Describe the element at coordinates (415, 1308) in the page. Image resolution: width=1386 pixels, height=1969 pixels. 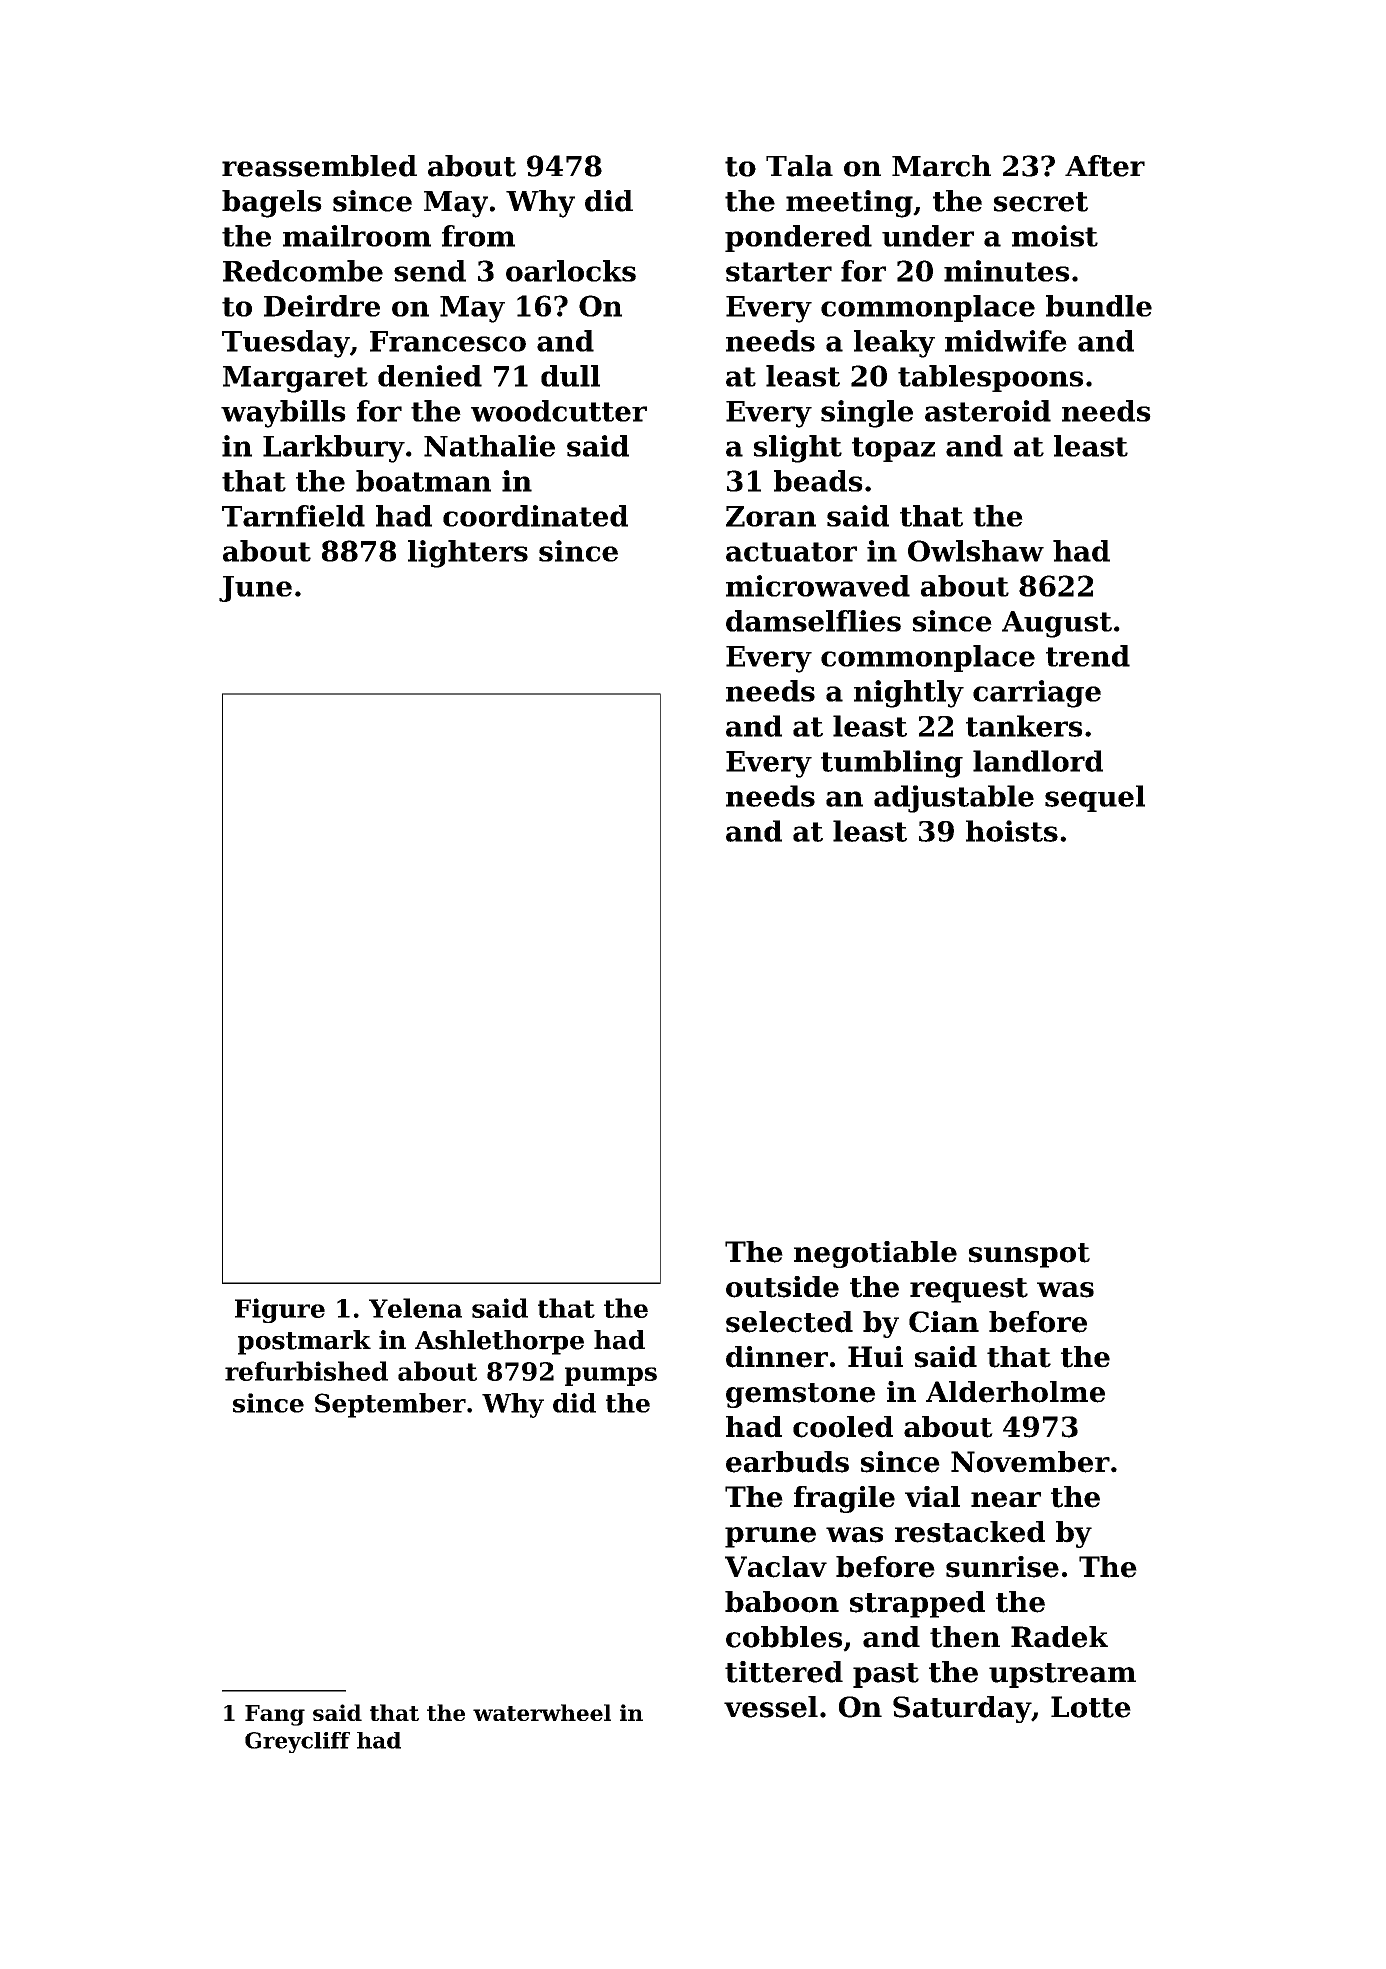
I see `Yelena` at that location.
